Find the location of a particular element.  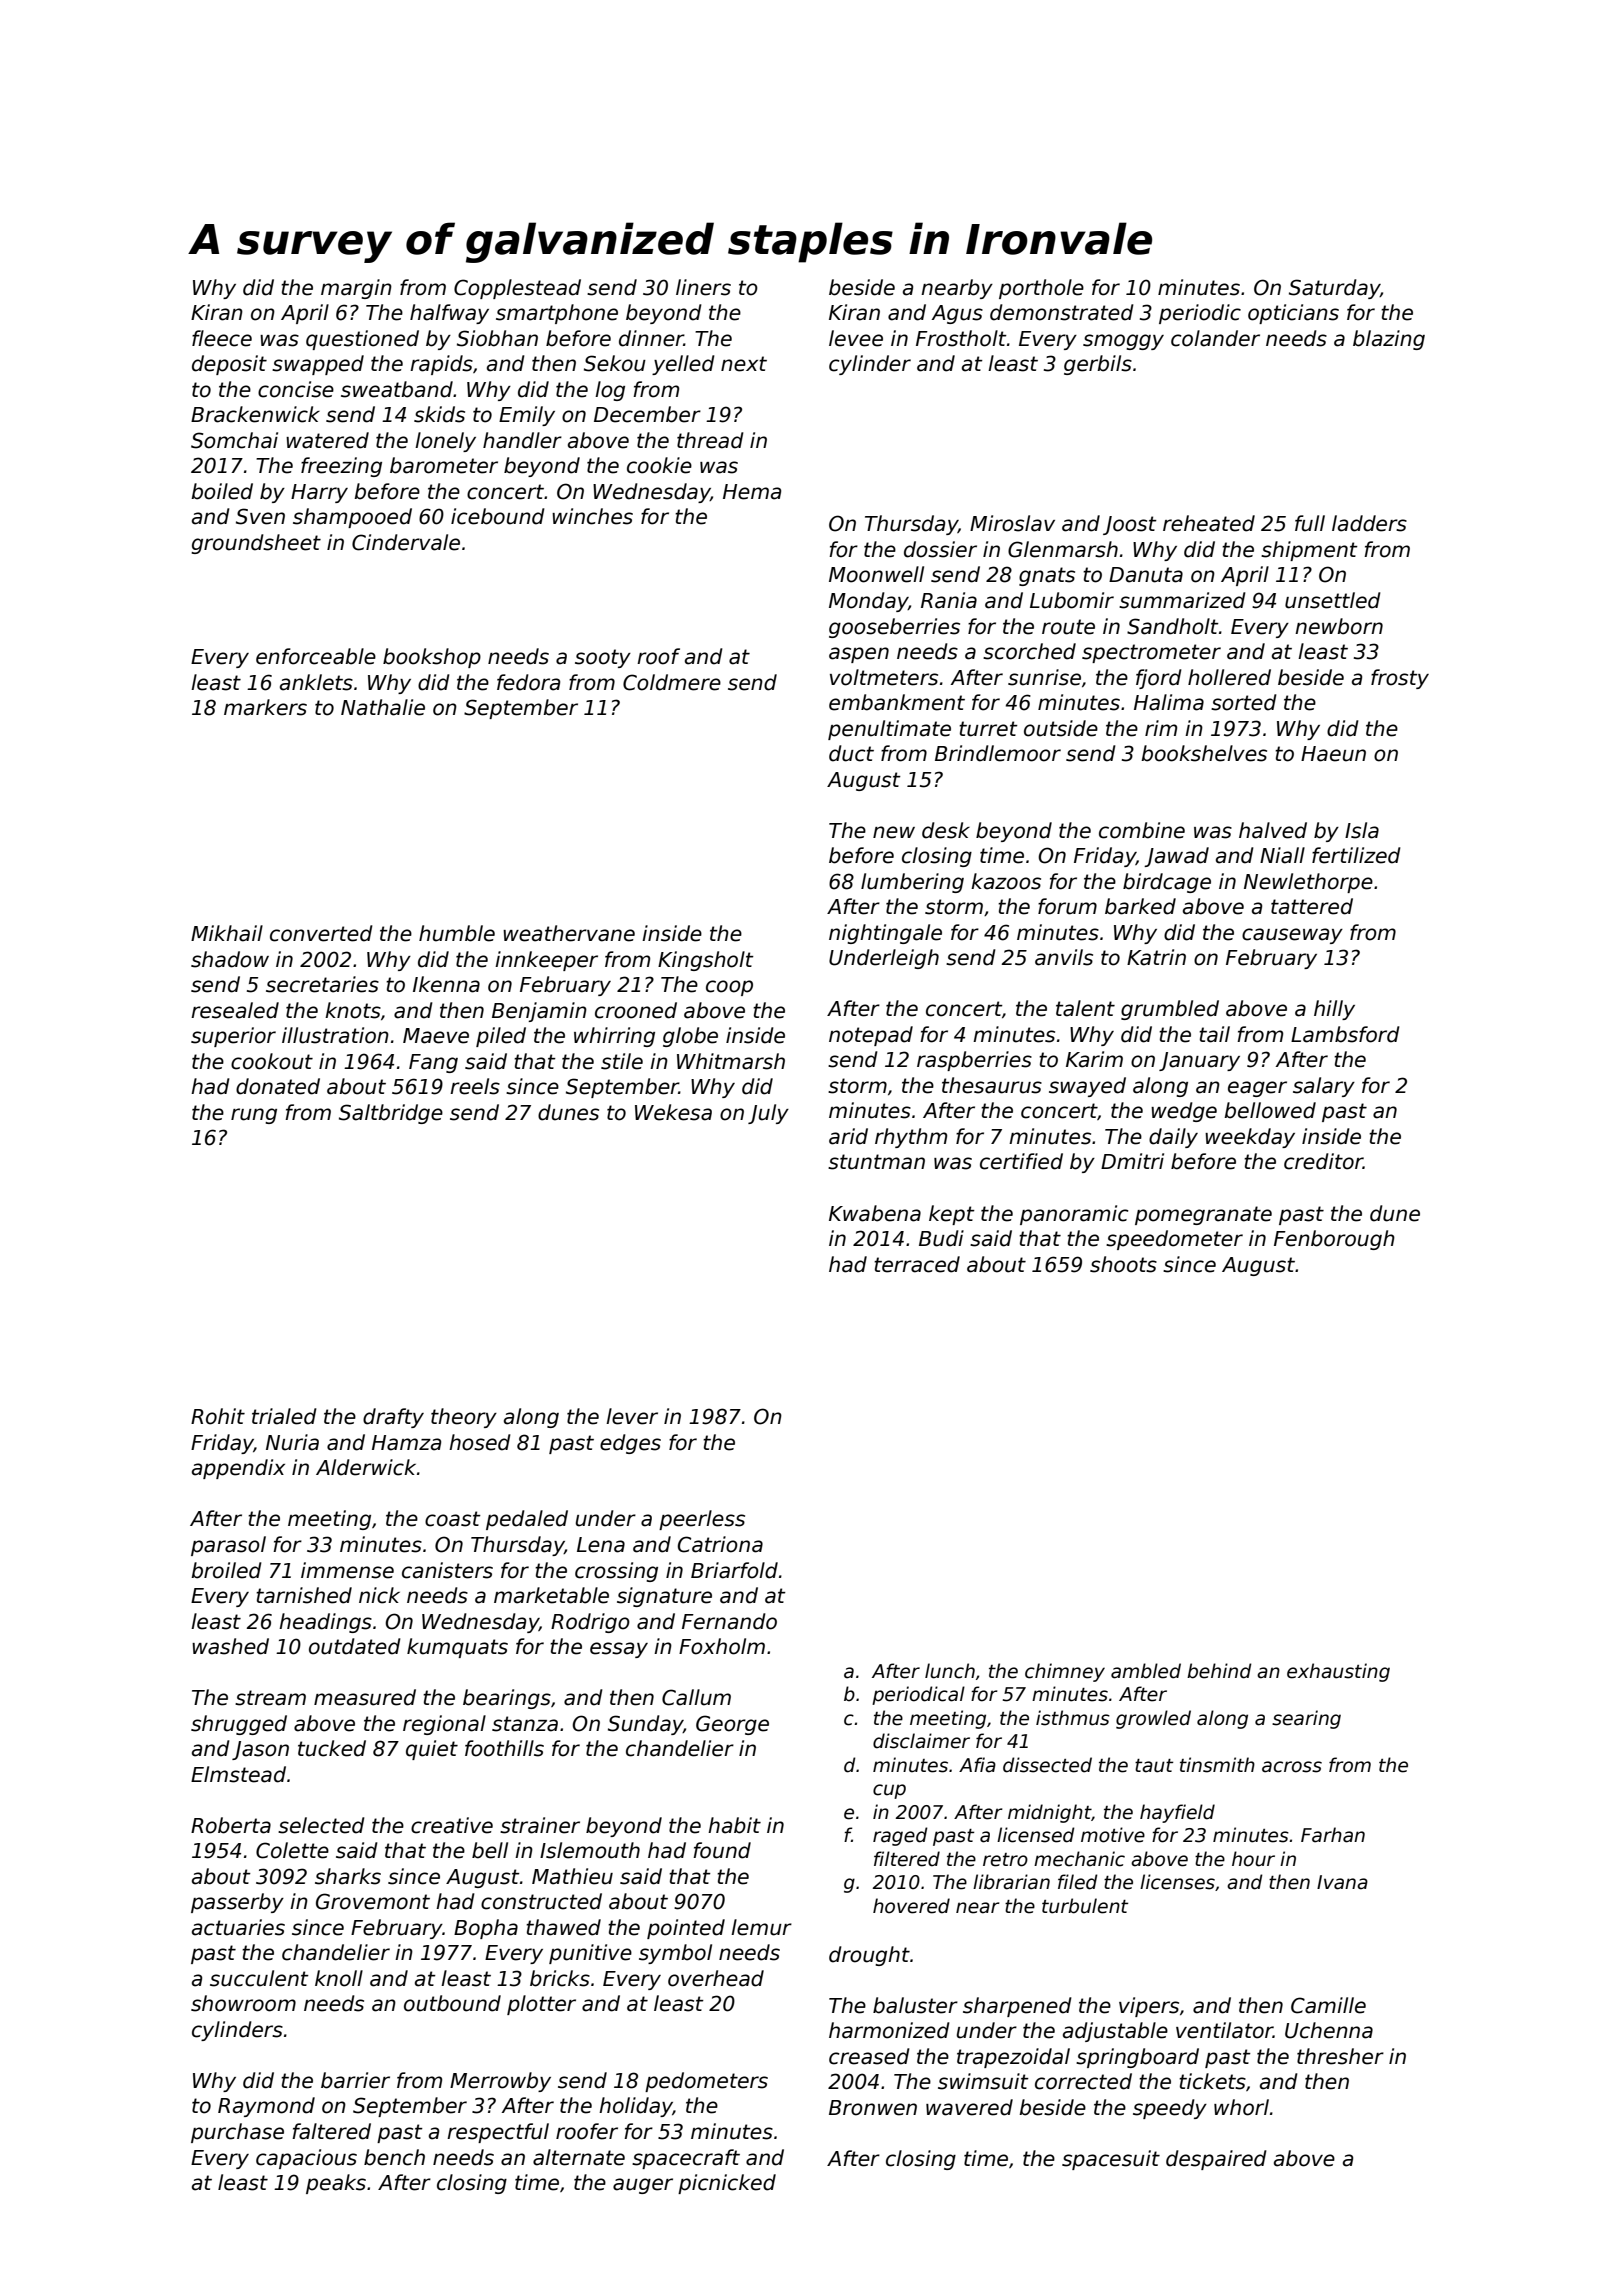

headings is located at coordinates (325, 1623).
